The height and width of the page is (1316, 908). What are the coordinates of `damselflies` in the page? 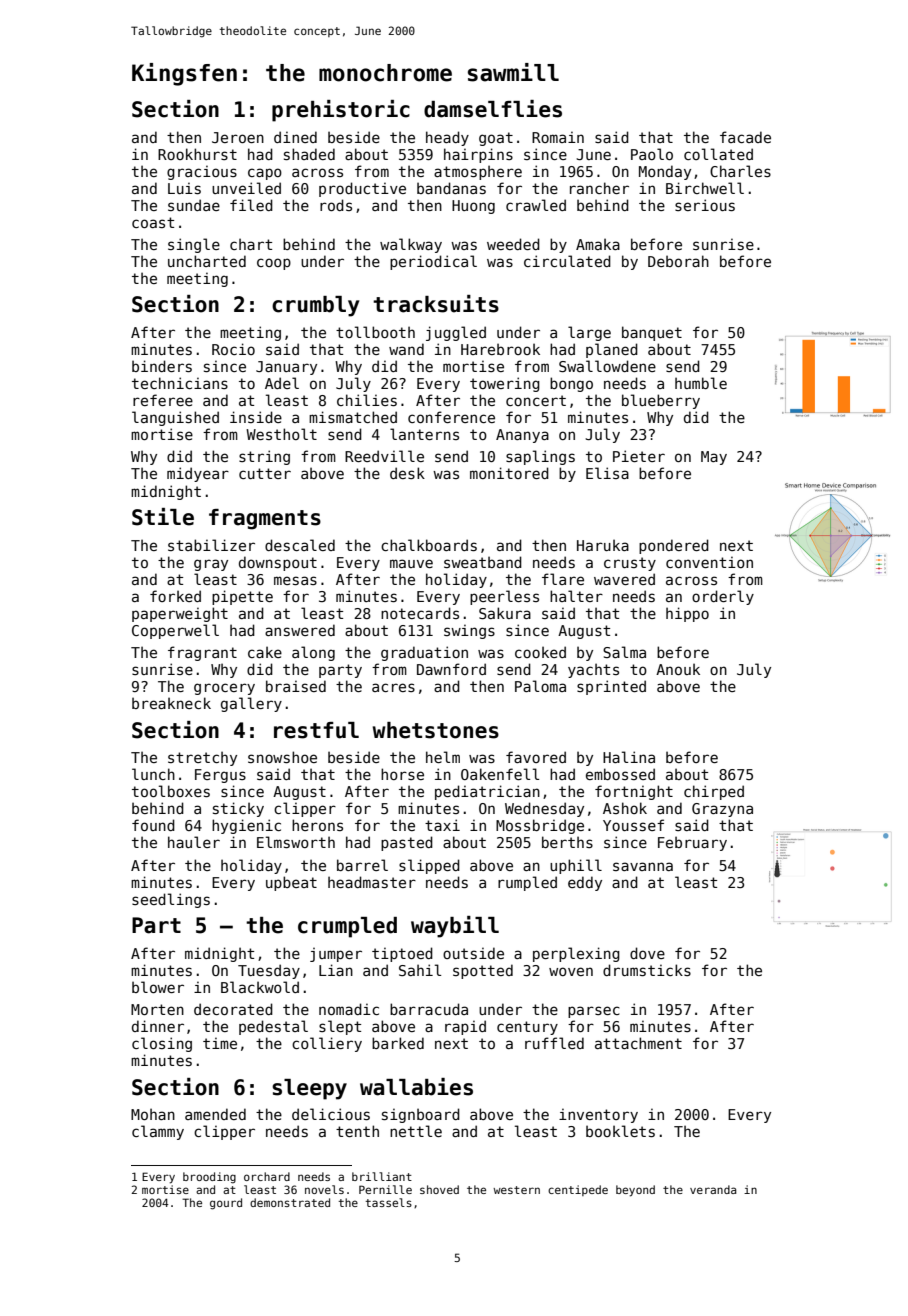 It's located at (493, 109).
